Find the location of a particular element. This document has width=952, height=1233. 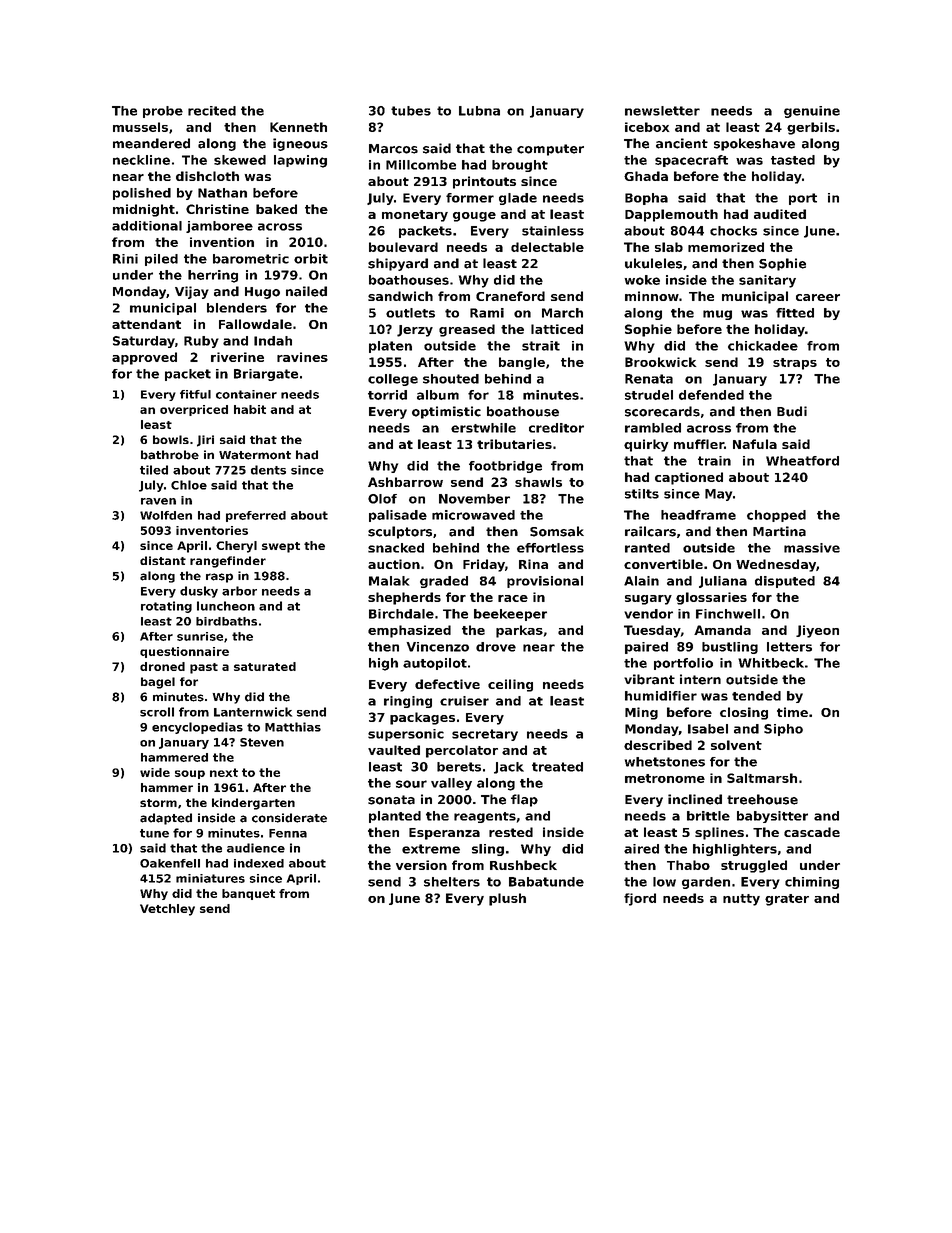

genuine is located at coordinates (812, 112).
